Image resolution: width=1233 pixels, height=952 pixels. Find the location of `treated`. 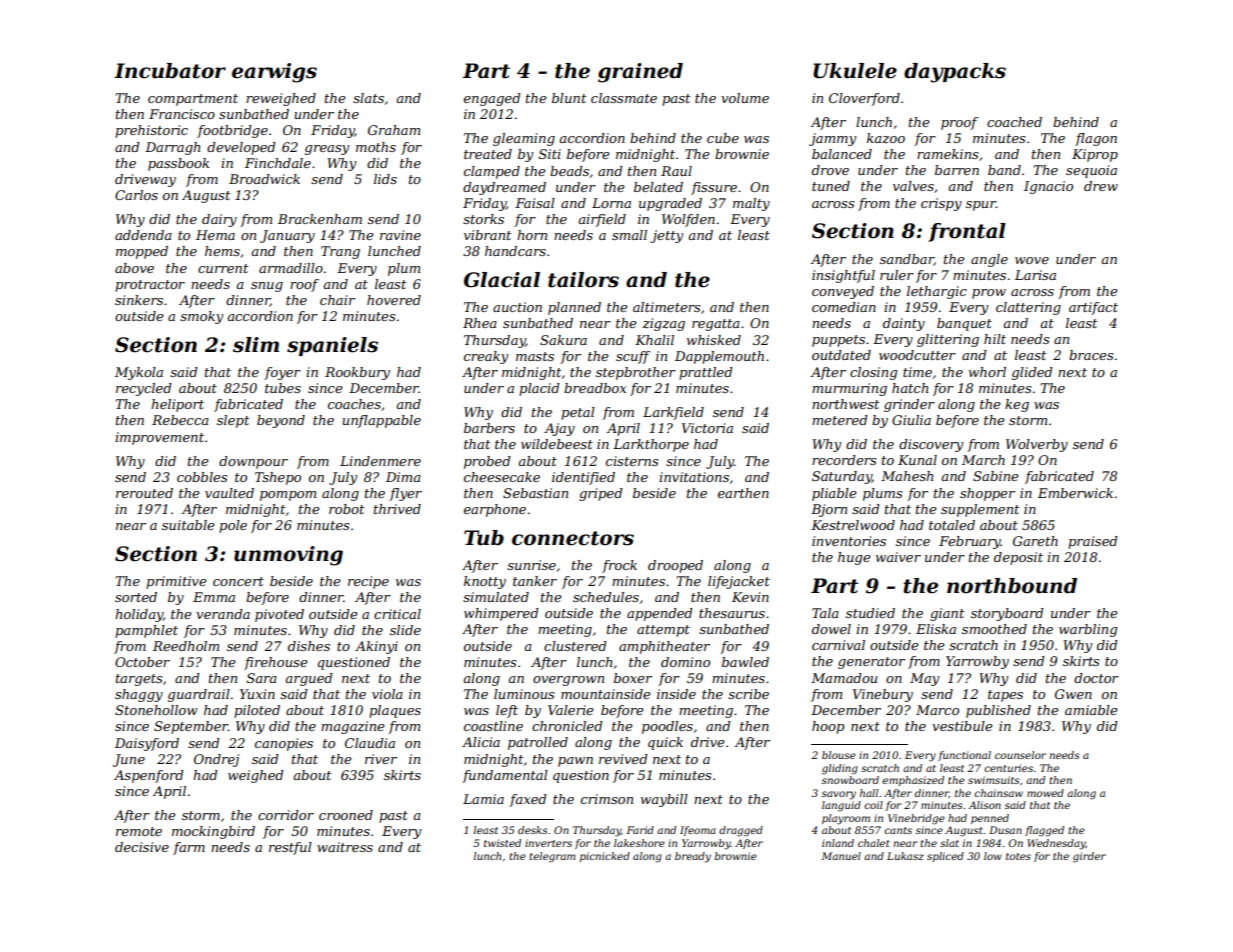

treated is located at coordinates (488, 154).
